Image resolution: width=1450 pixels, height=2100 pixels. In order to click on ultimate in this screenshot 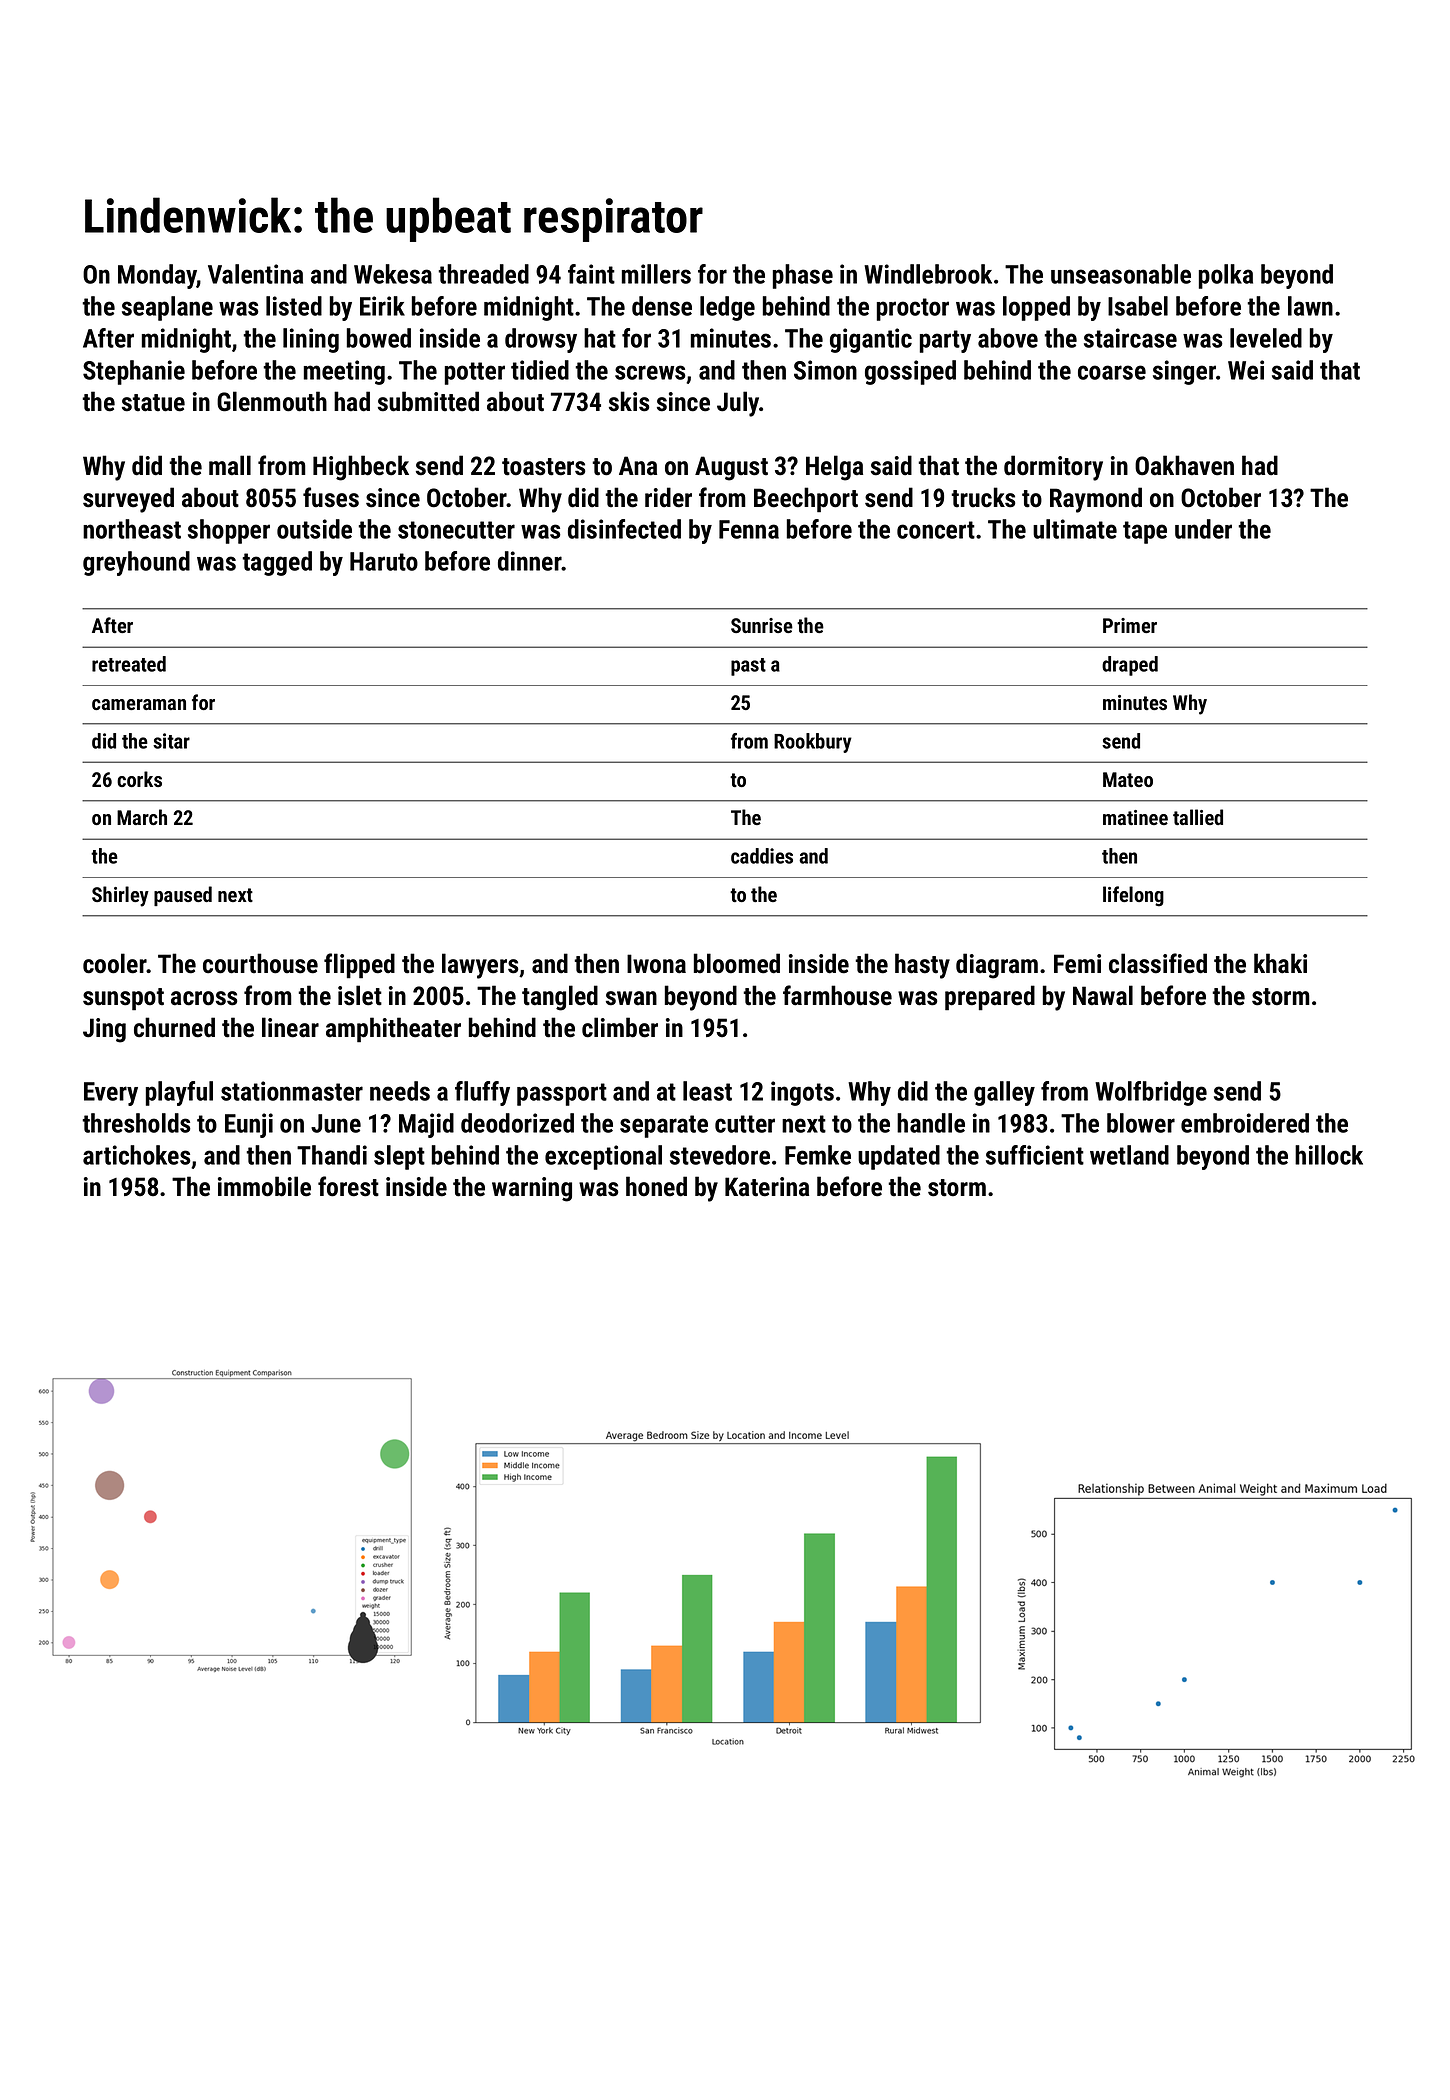, I will do `click(1075, 529)`.
